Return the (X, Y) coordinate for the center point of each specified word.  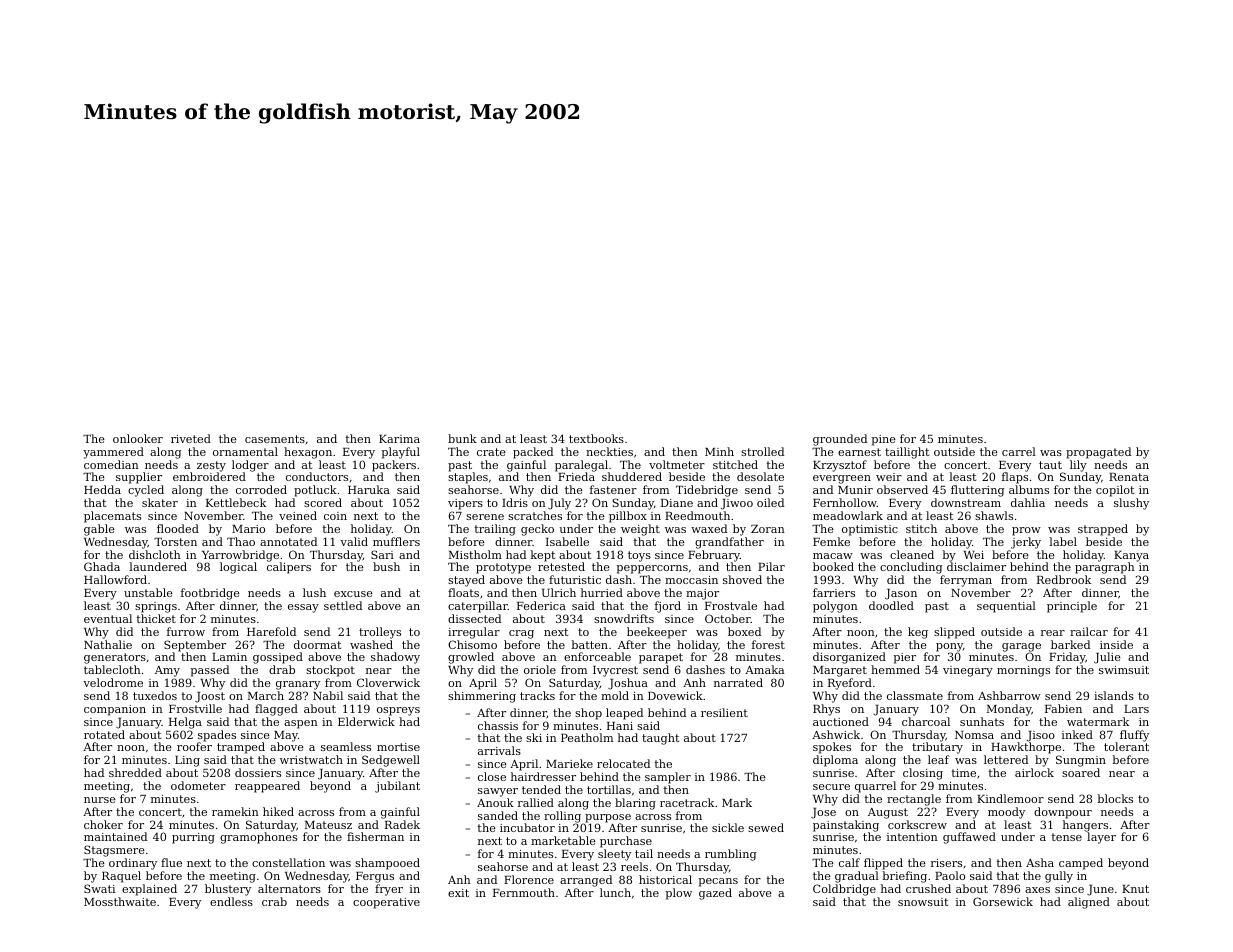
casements (275, 439)
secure (831, 787)
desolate (760, 476)
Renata (1129, 477)
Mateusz (328, 825)
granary (298, 685)
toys (639, 556)
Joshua (628, 684)
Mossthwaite (120, 901)
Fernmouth (524, 892)
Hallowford (115, 579)
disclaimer (976, 566)
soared (1081, 772)
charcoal (926, 721)
